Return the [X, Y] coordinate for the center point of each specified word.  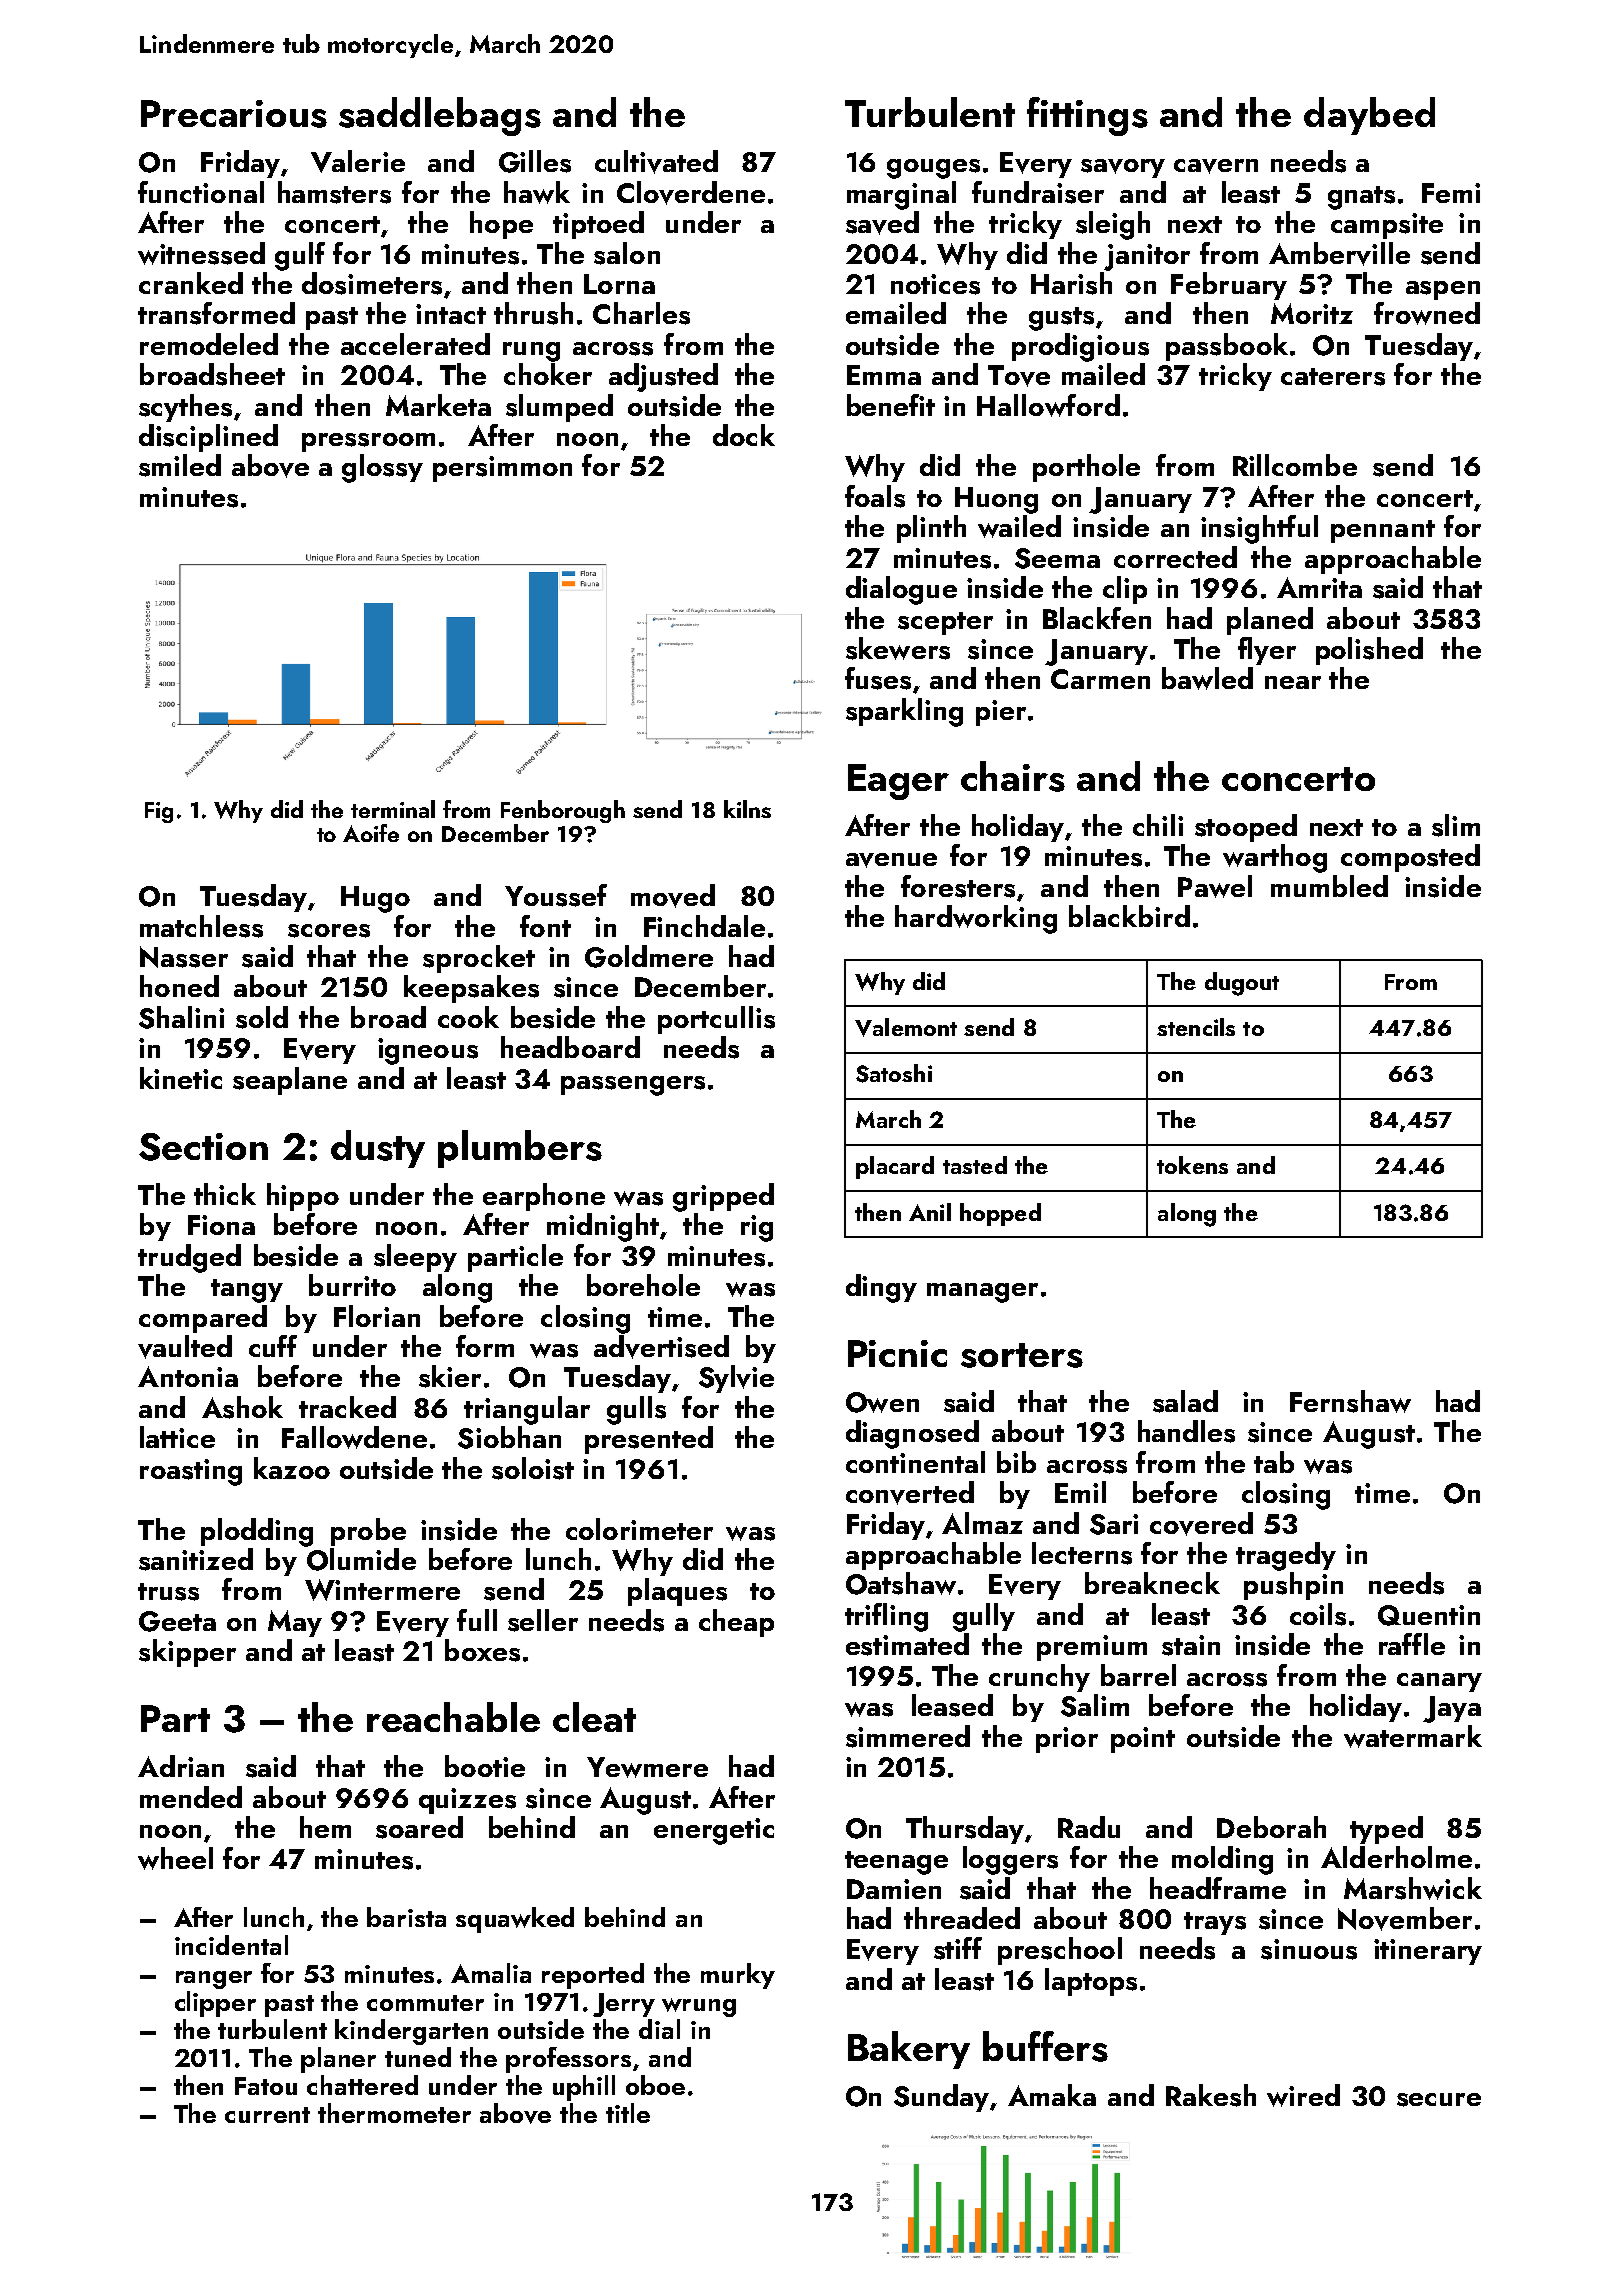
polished [1369, 651]
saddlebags [440, 116]
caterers [1333, 377]
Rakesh [1211, 2095]
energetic [714, 1831]
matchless [201, 926]
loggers [1010, 1860]
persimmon [502, 469]
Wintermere [382, 1590]
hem [325, 1827]
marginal [901, 195]
